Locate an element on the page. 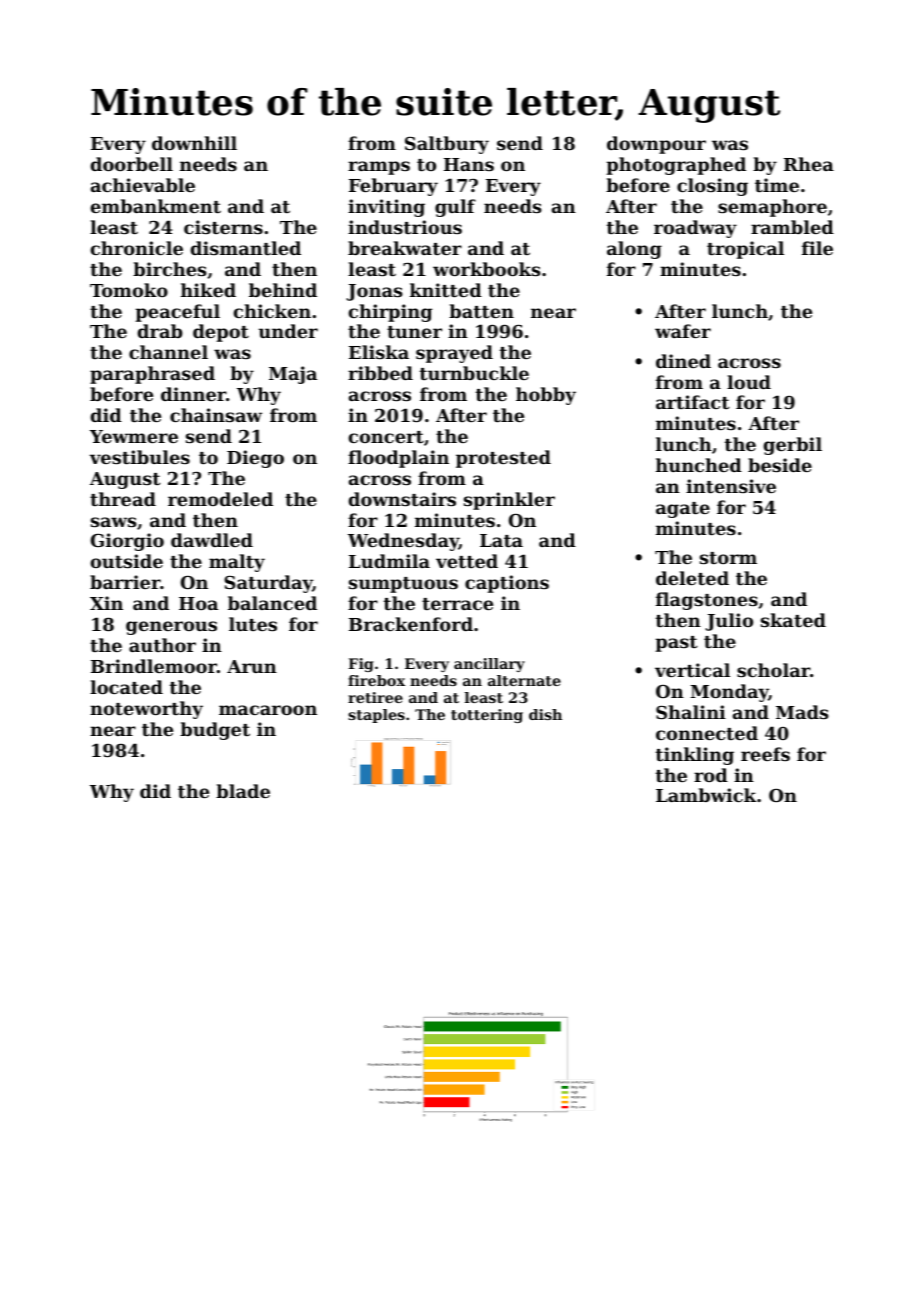 This page has width=924, height=1308. blade is located at coordinates (243, 791).
